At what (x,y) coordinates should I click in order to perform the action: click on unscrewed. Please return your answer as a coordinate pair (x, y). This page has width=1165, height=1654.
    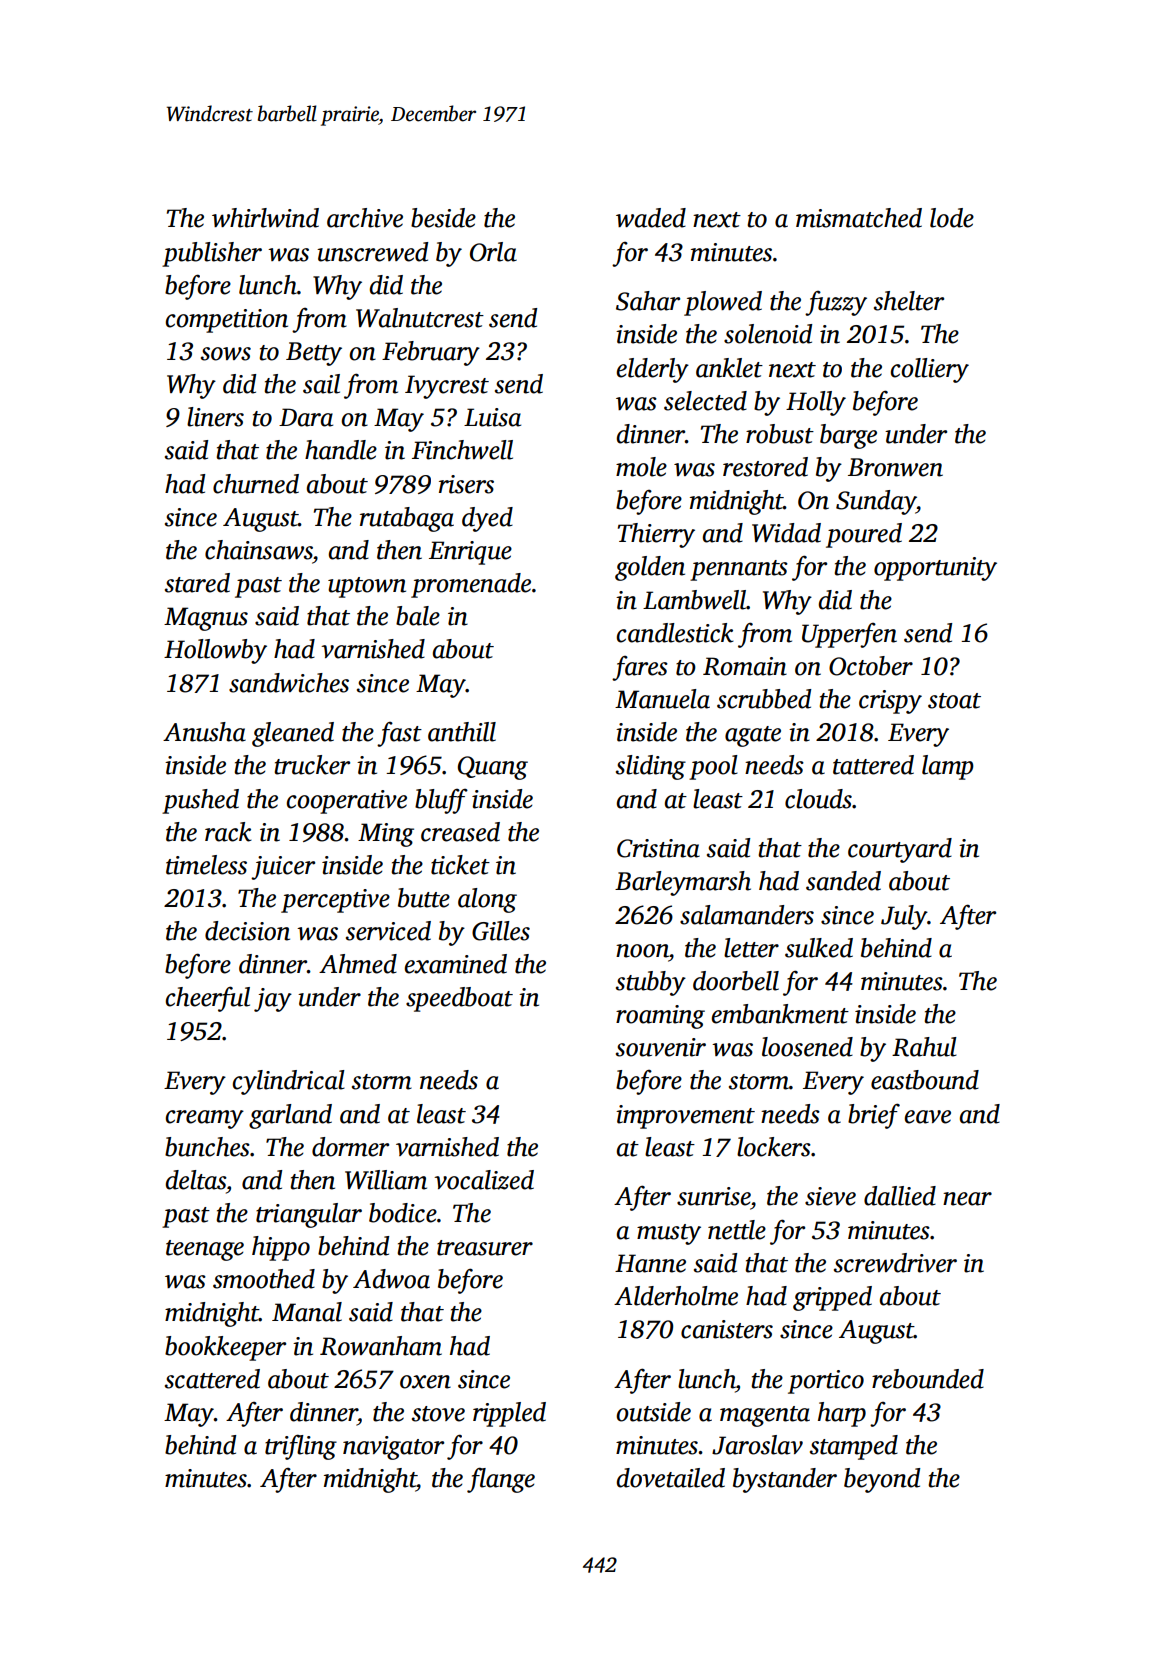
    Looking at the image, I should click on (372, 252).
